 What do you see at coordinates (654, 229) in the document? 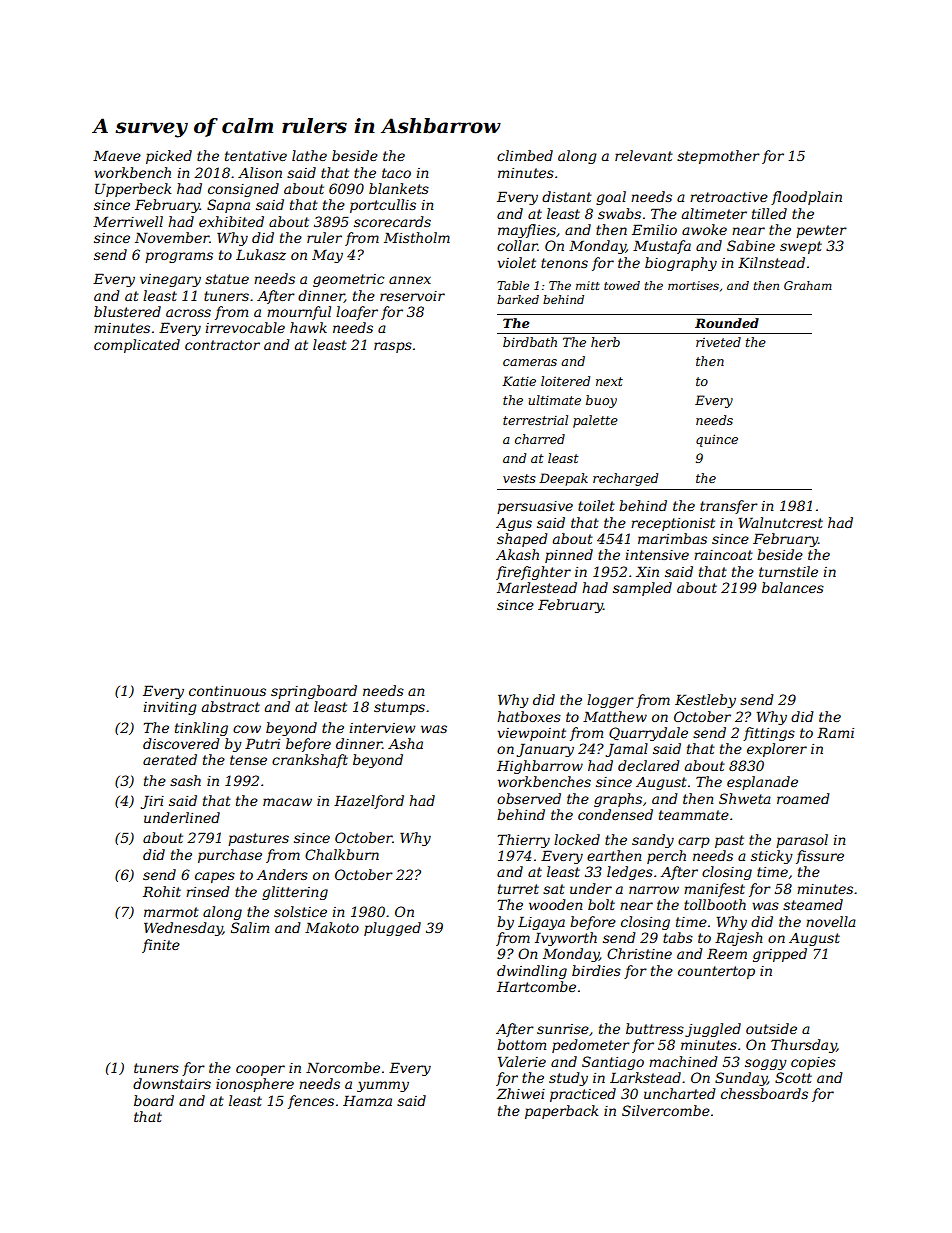
I see `Emilio` at bounding box center [654, 229].
